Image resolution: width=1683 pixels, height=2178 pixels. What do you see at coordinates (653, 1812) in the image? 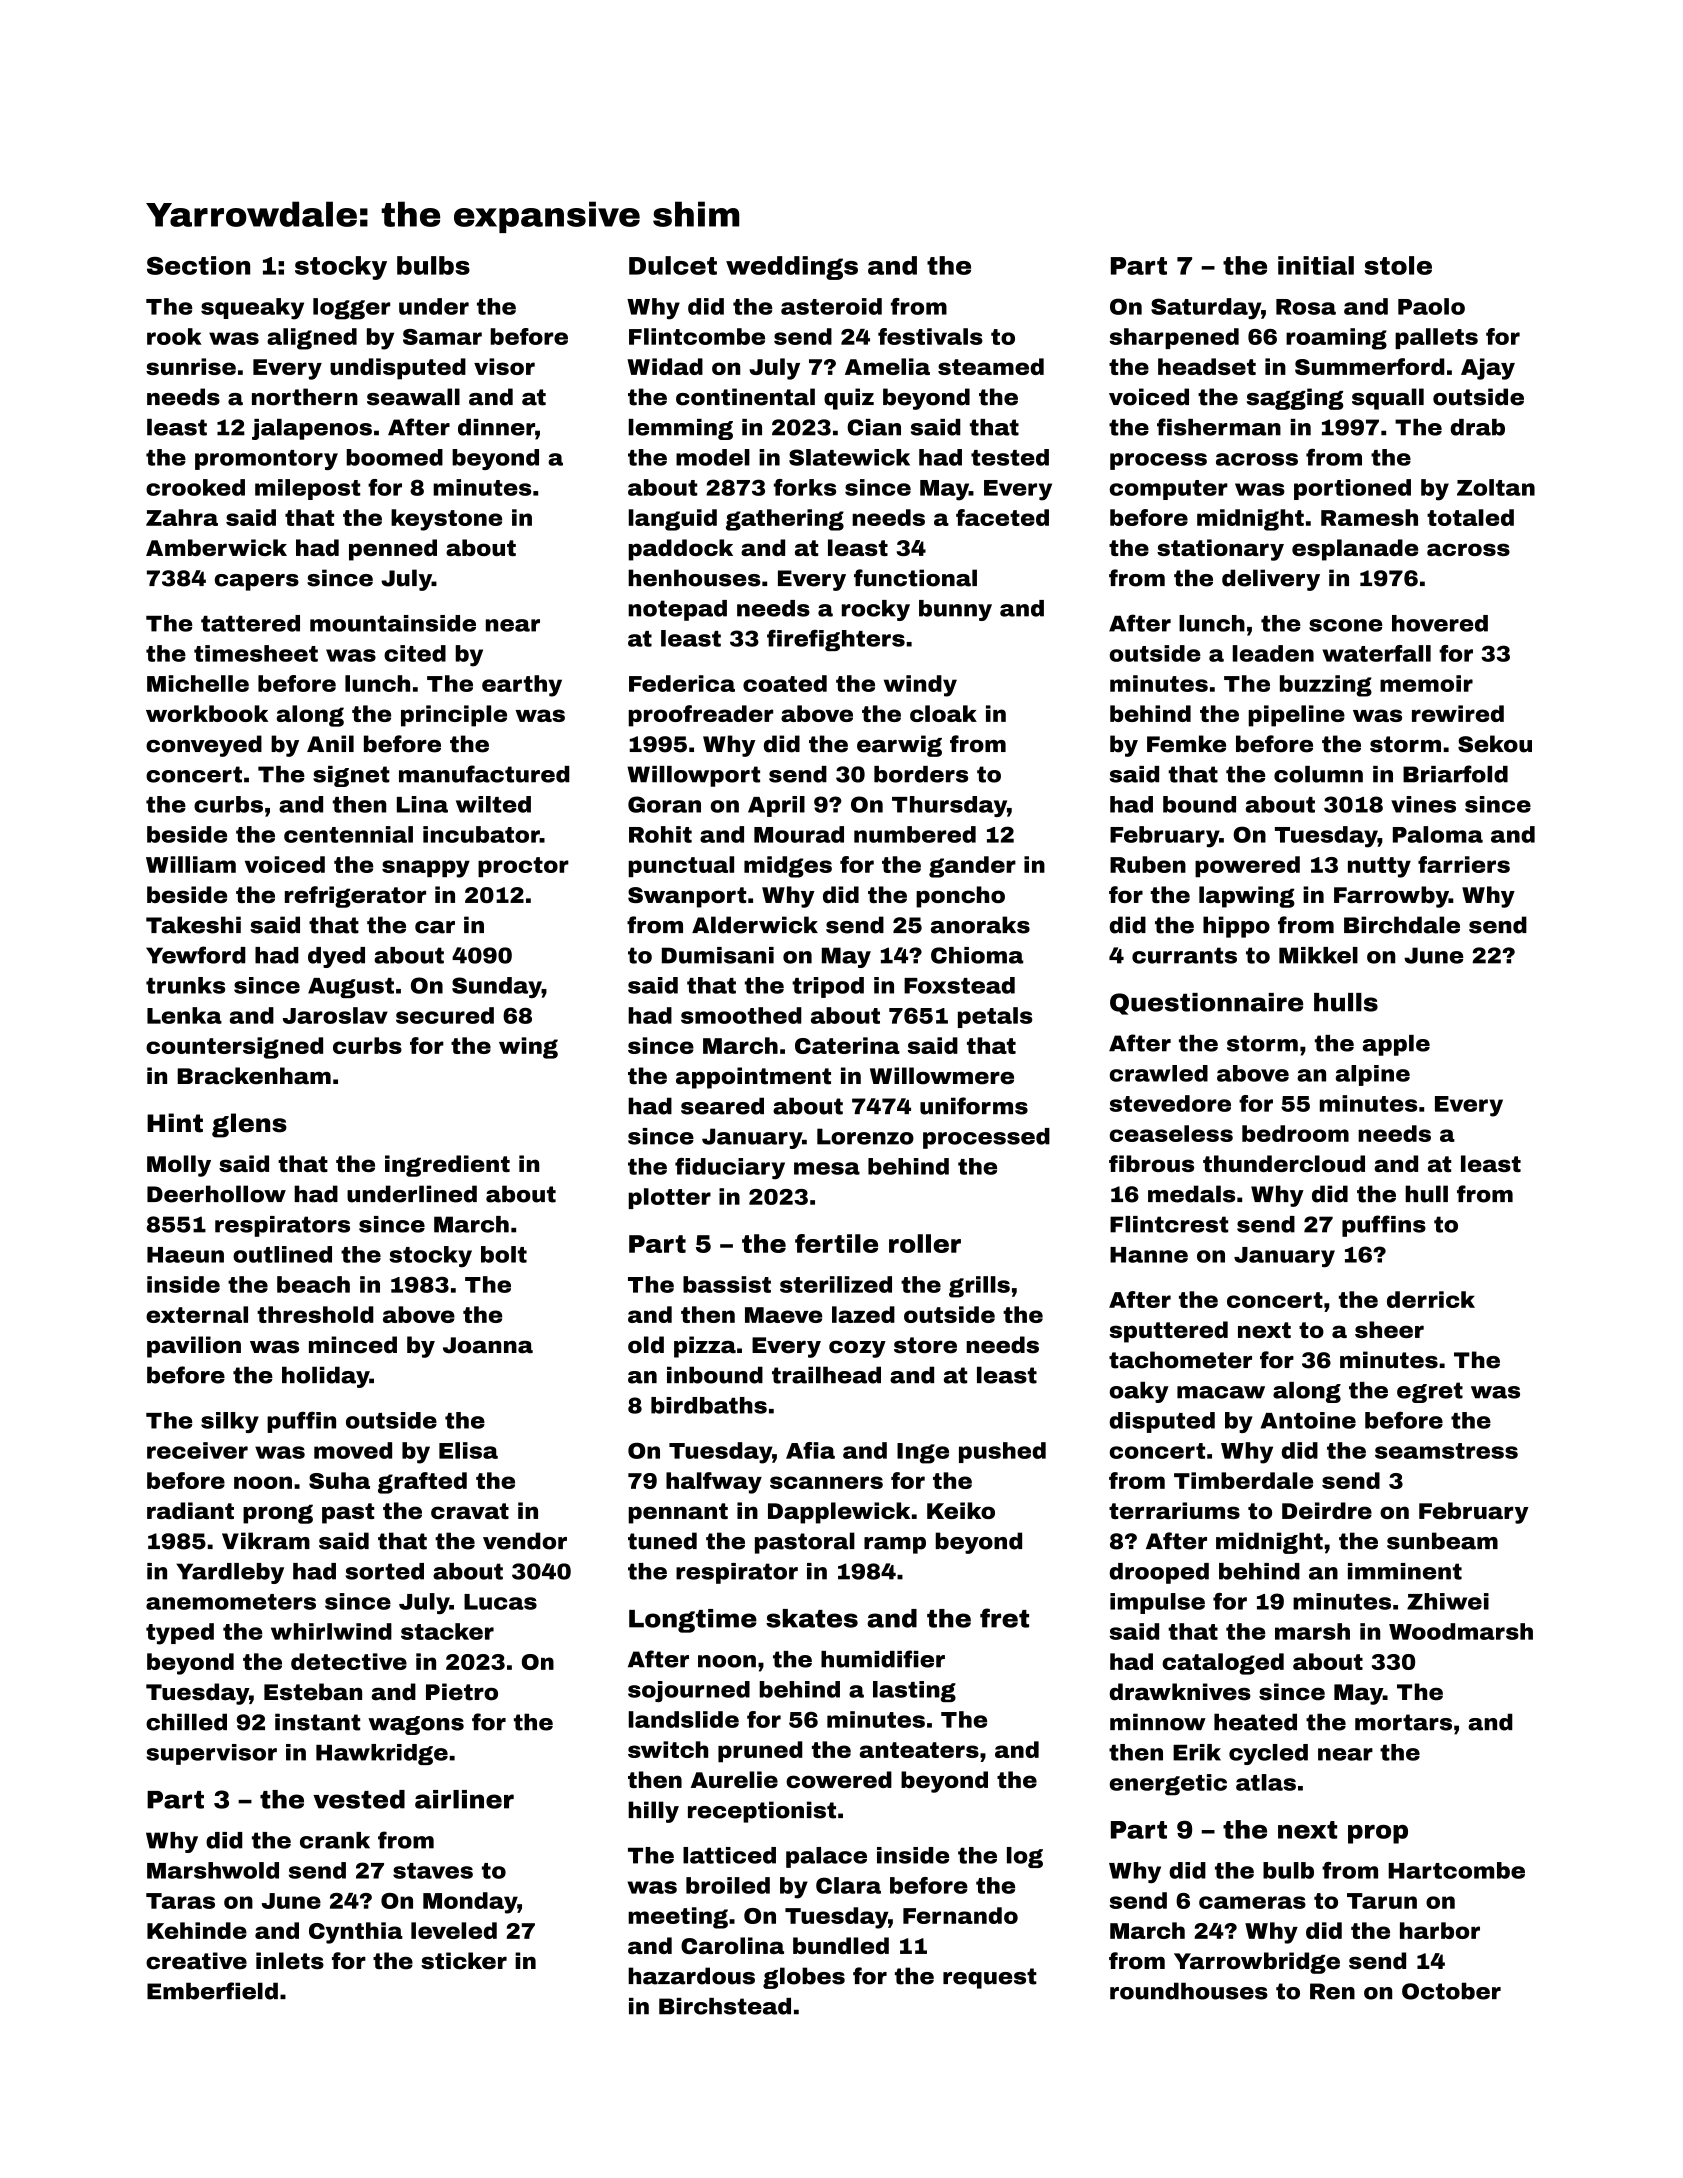
I see `hilly` at bounding box center [653, 1812].
